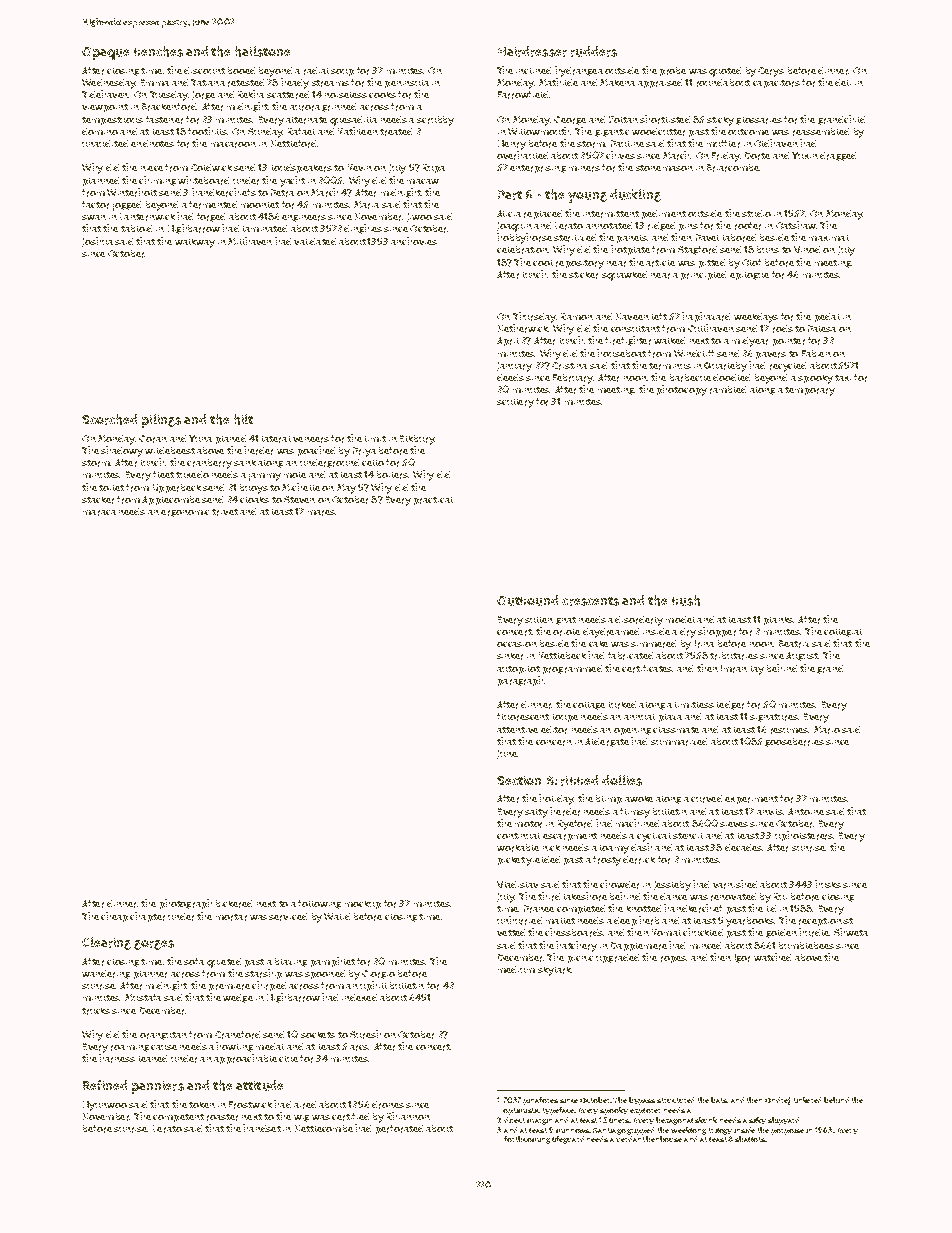 The width and height of the screenshot is (952, 1233). Describe the element at coordinates (105, 1106) in the screenshot. I see `Hyunwoo` at that location.
